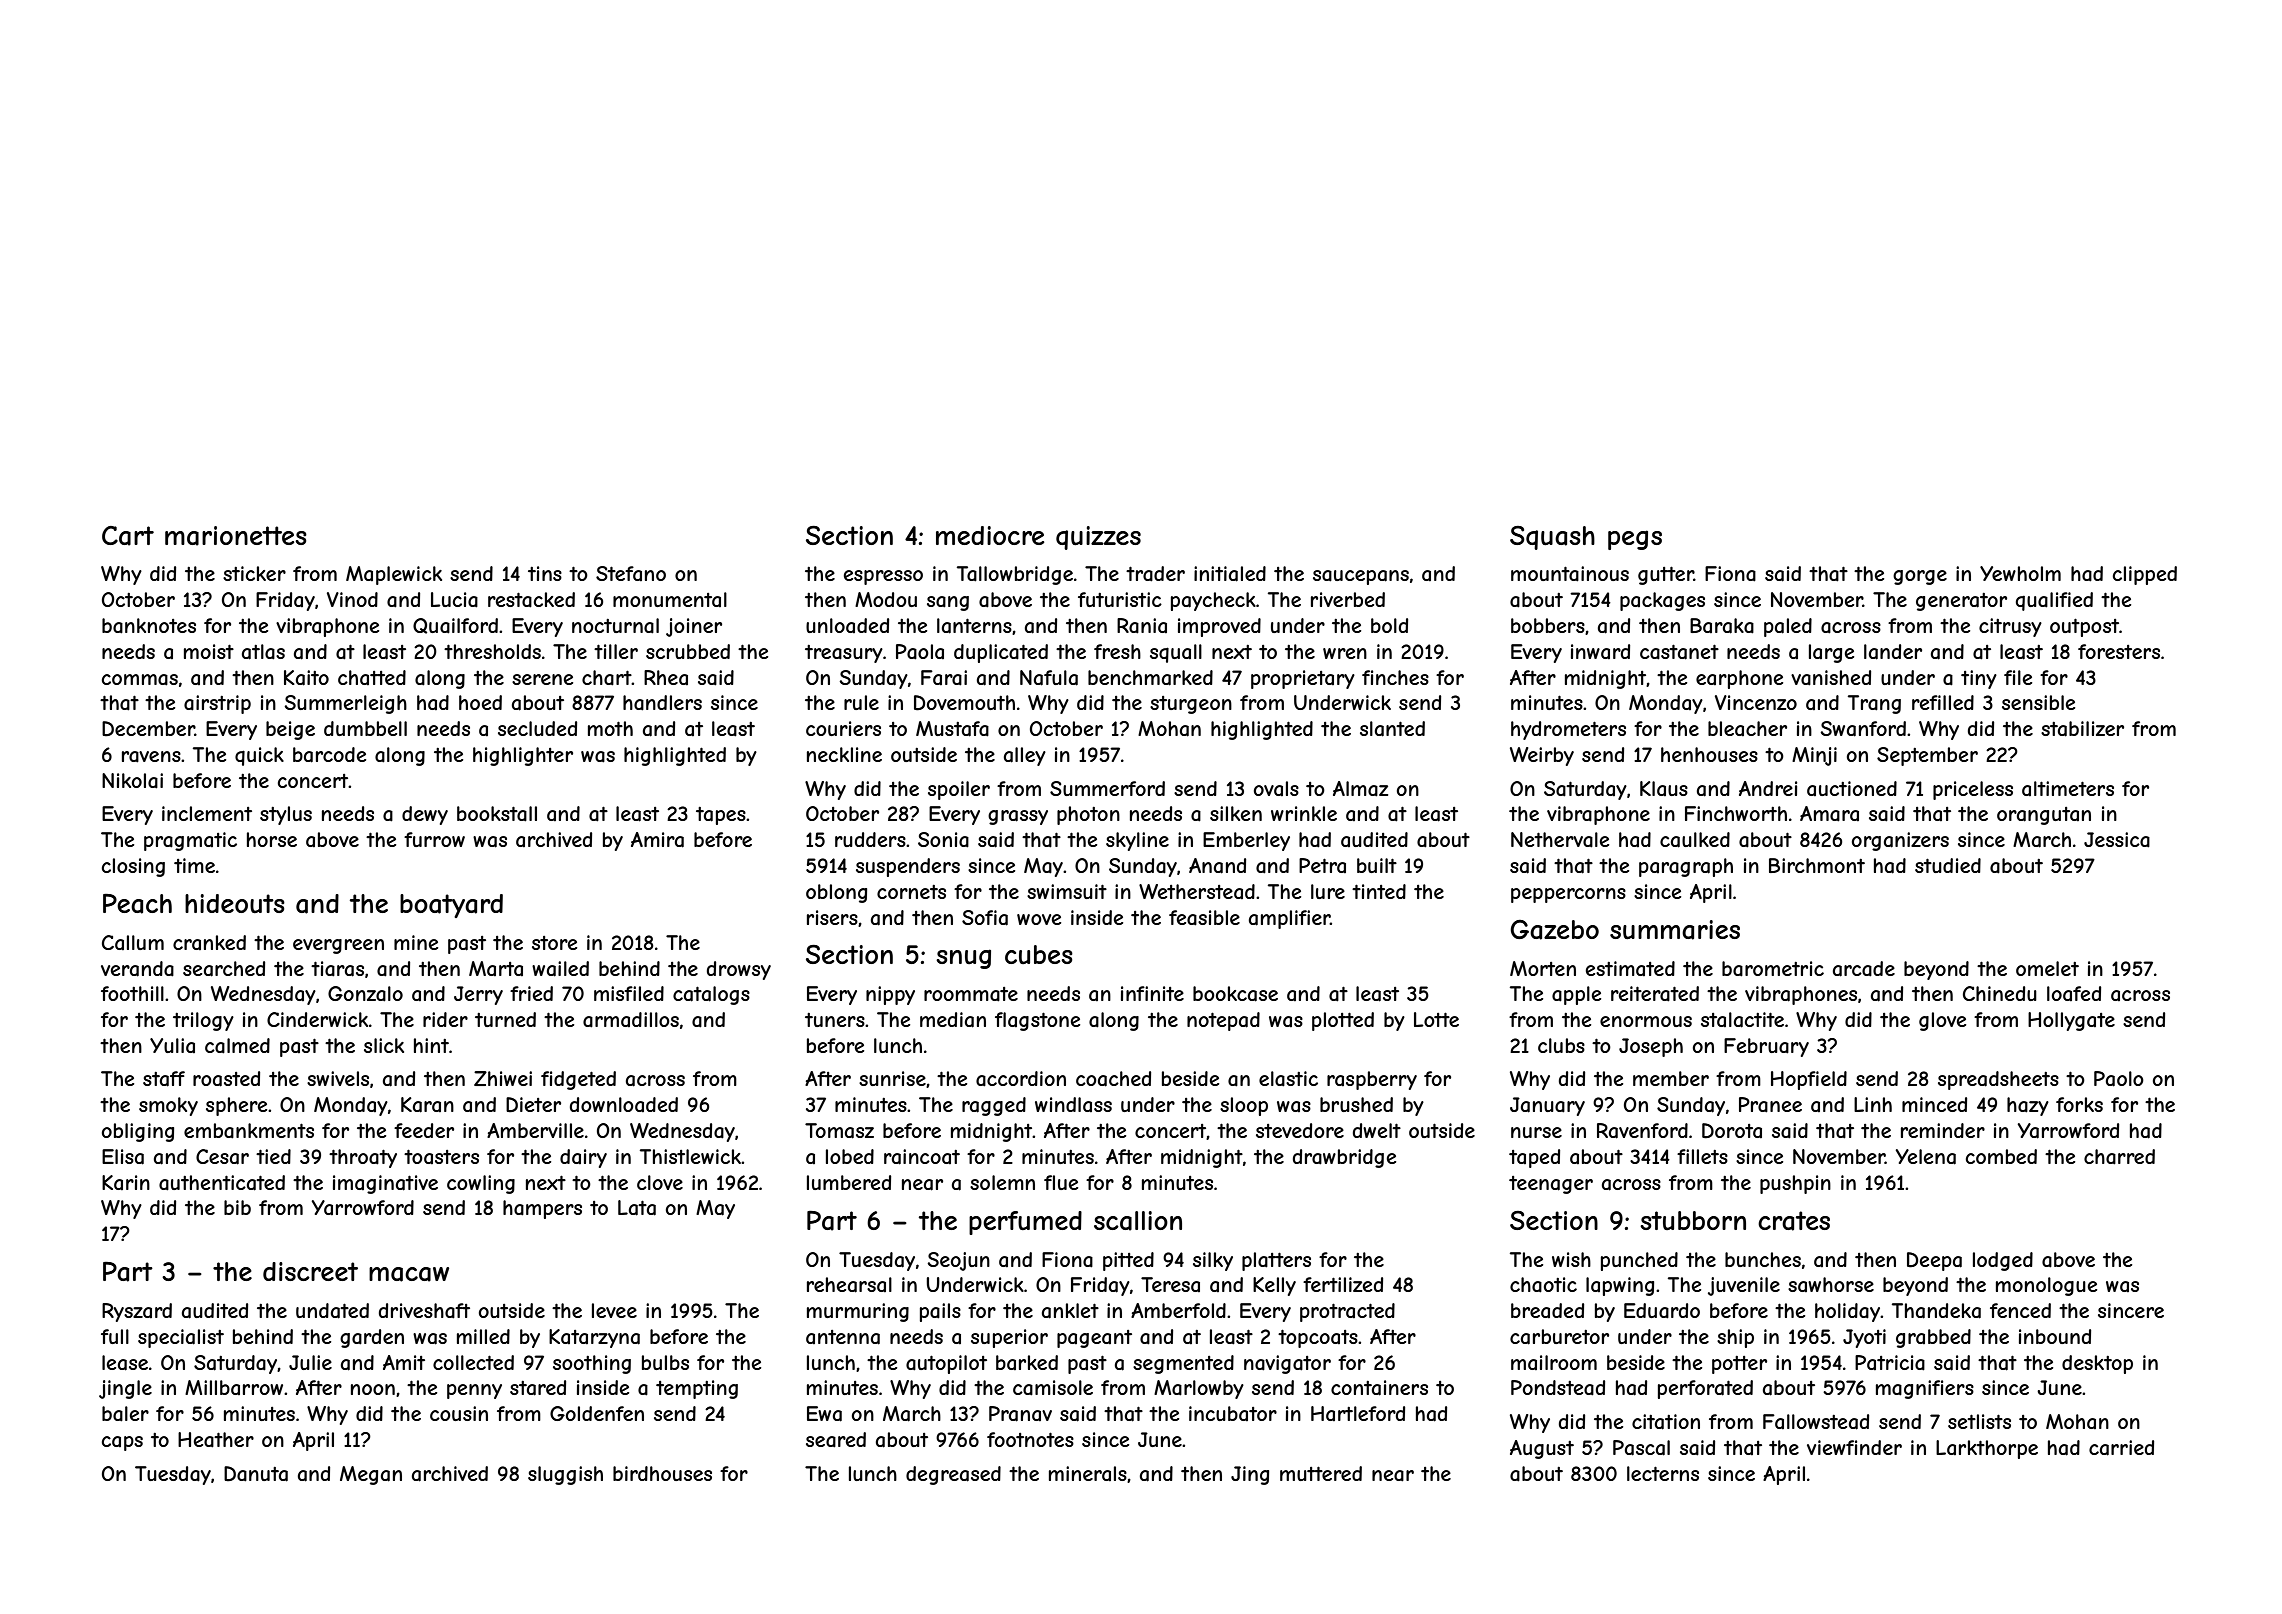 This page has height=1614, width=2282. What do you see at coordinates (455, 626) in the page?
I see `Quailford` at bounding box center [455, 626].
